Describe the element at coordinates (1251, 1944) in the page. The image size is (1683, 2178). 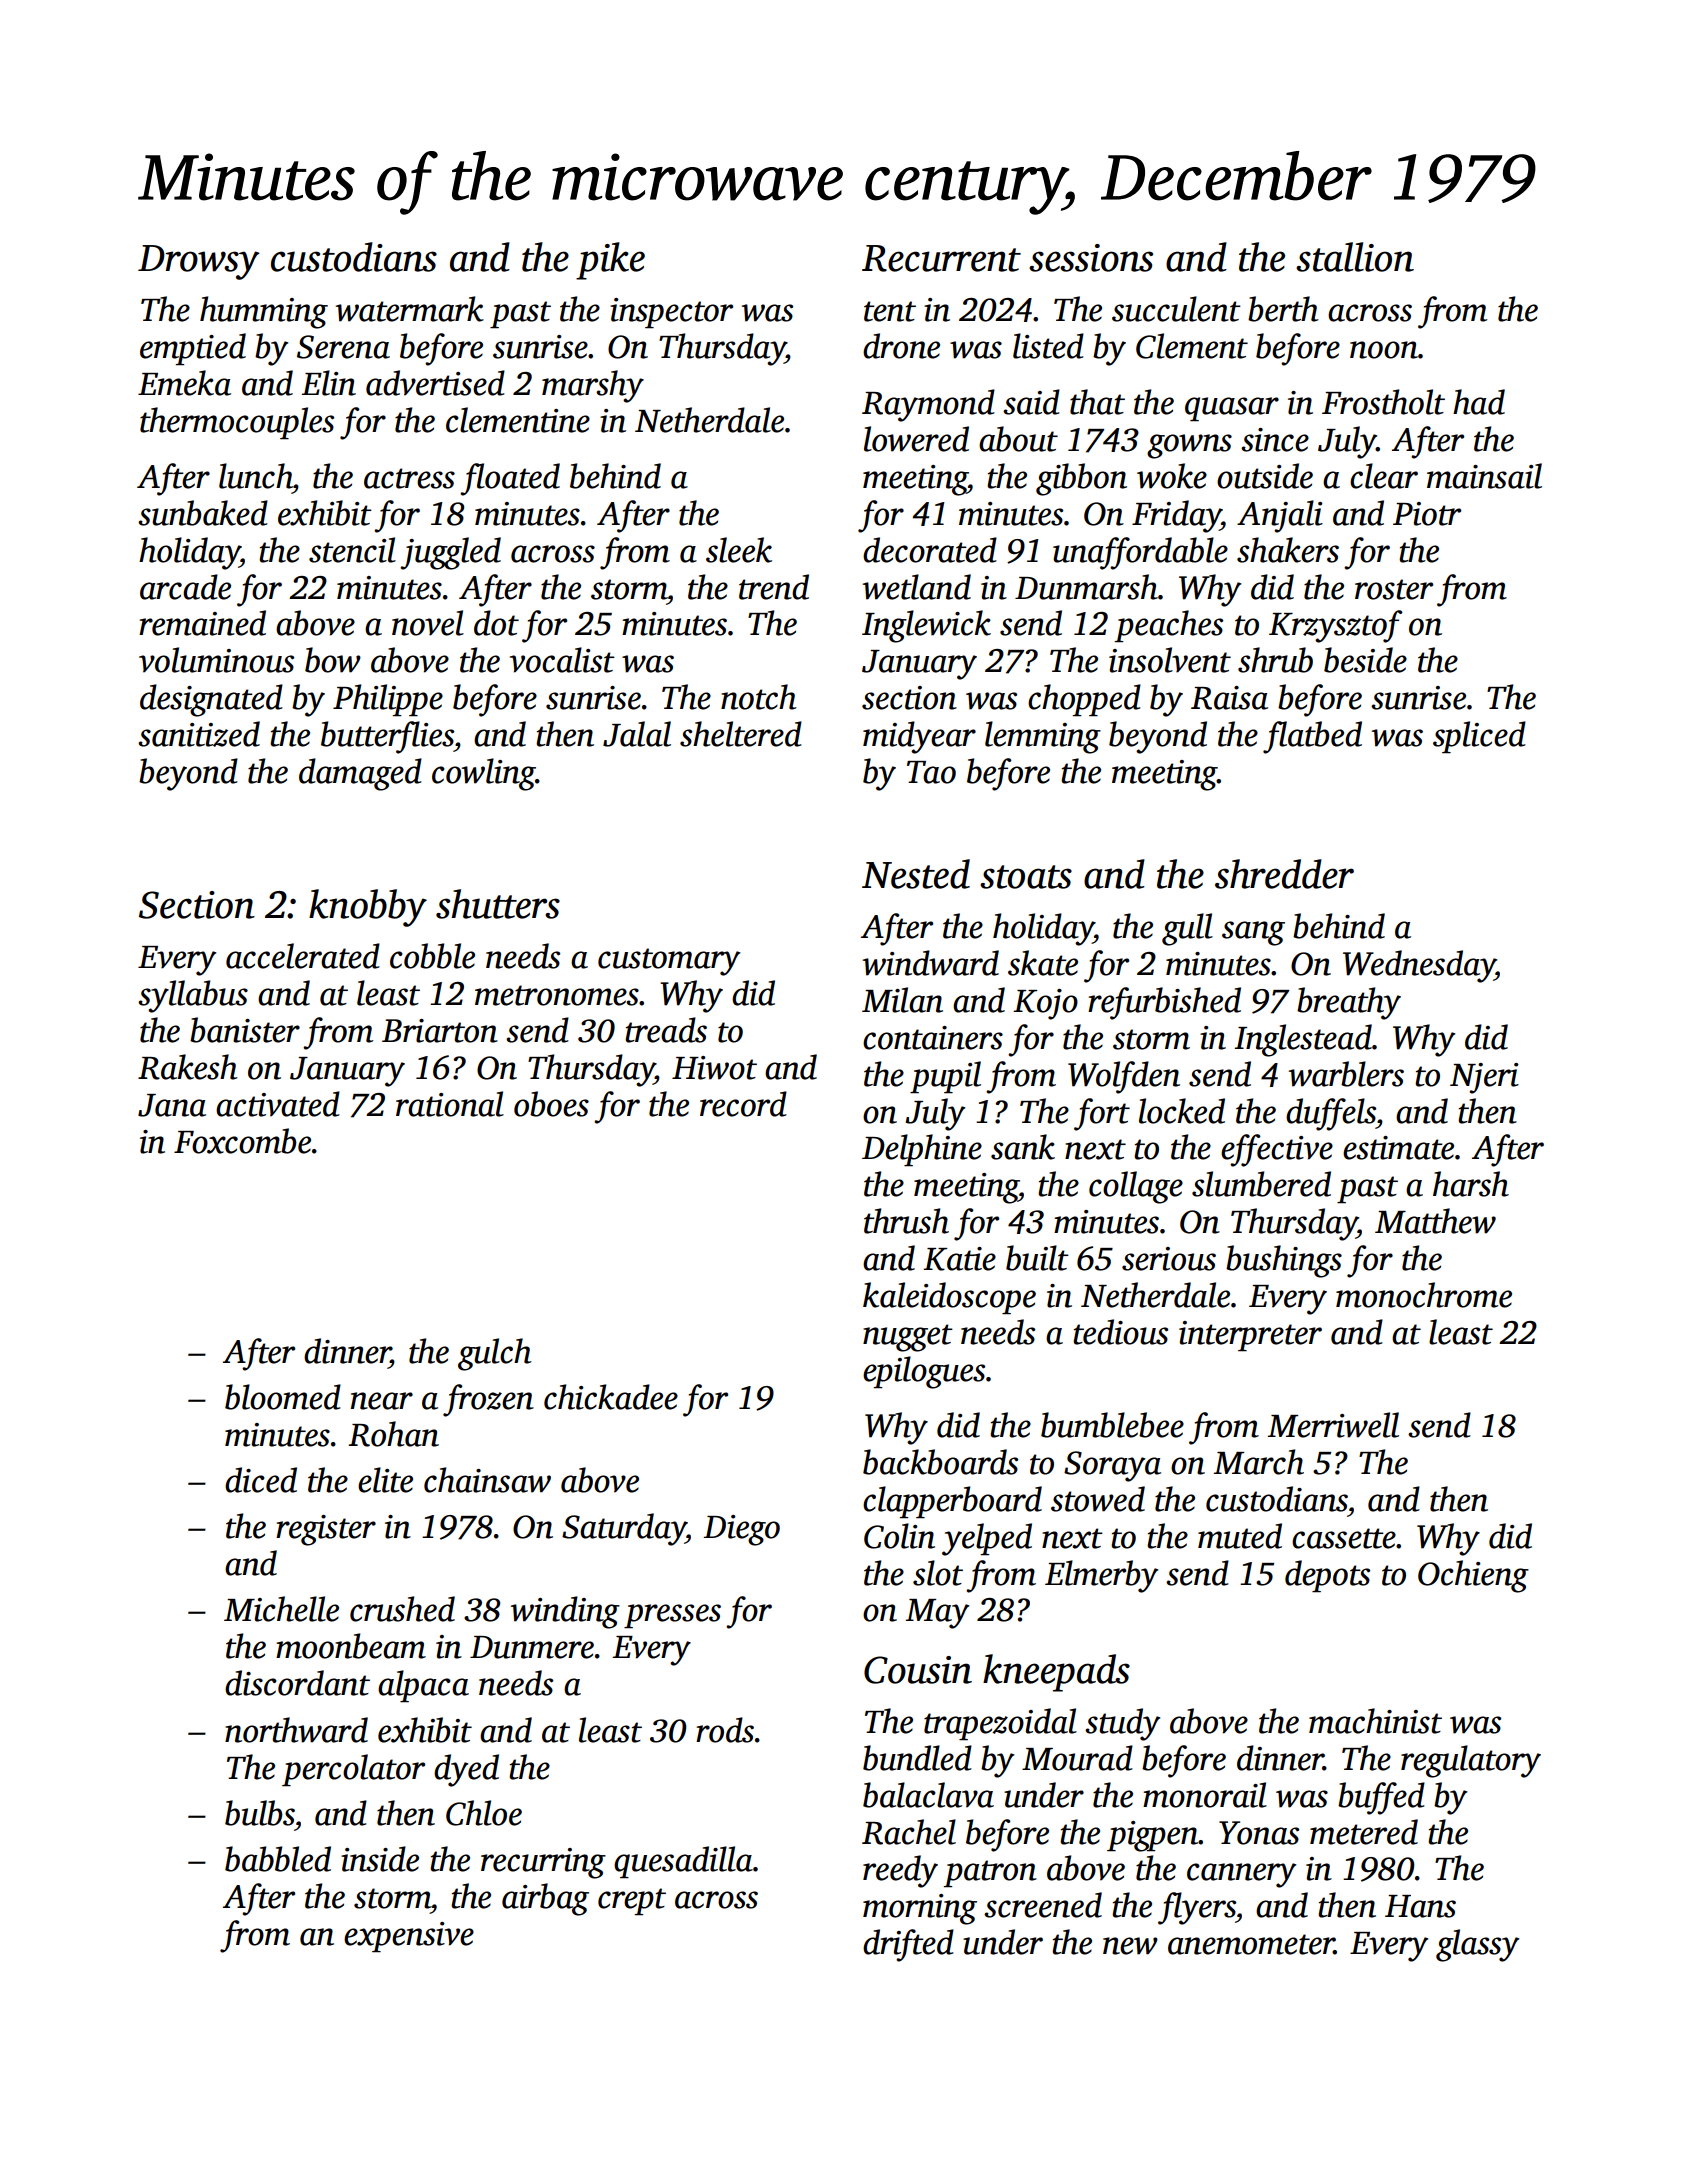
I see `anemometer` at that location.
